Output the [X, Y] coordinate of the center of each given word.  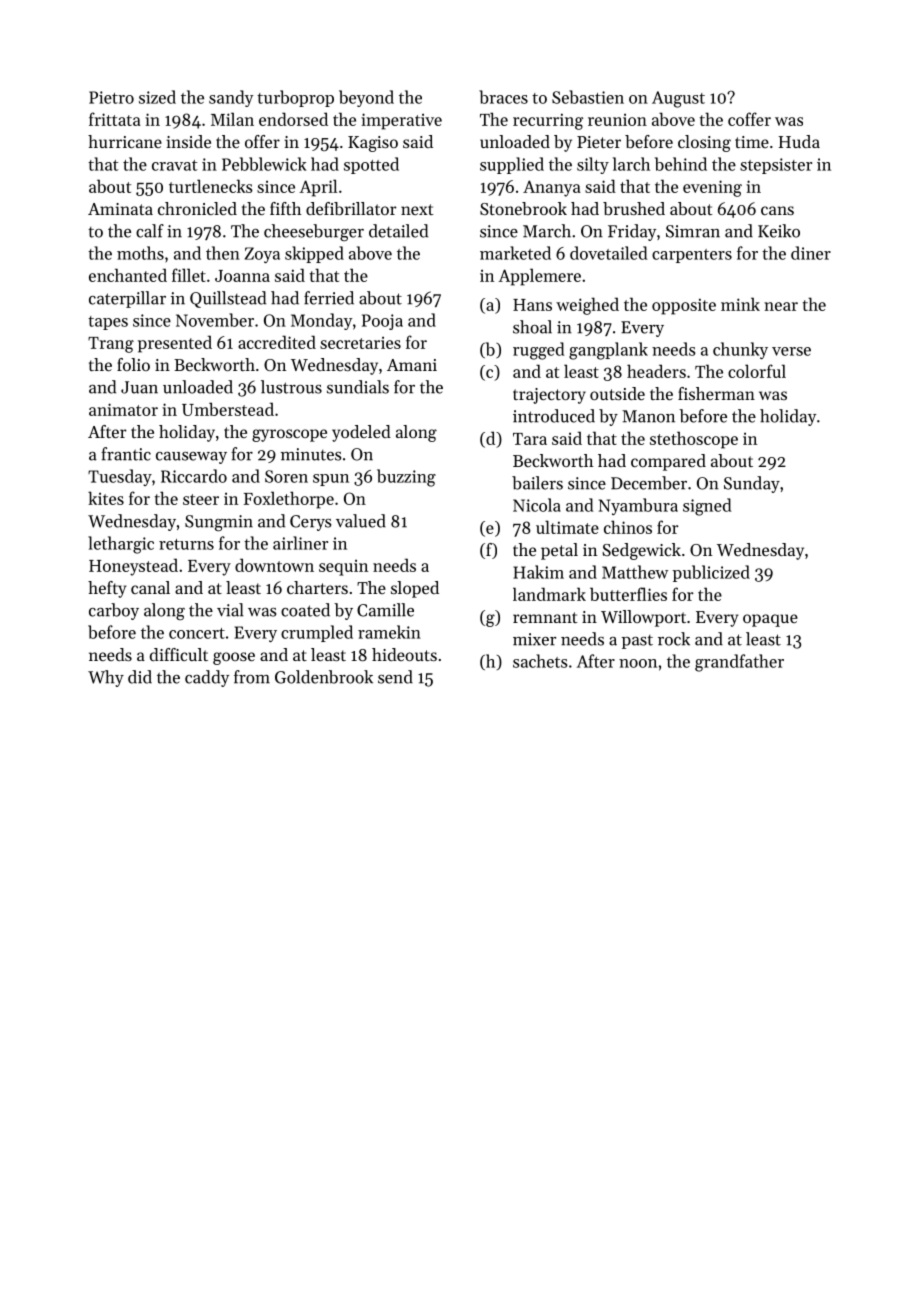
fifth [285, 208]
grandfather [739, 663]
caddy [207, 678]
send [395, 677]
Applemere [539, 277]
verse [791, 351]
